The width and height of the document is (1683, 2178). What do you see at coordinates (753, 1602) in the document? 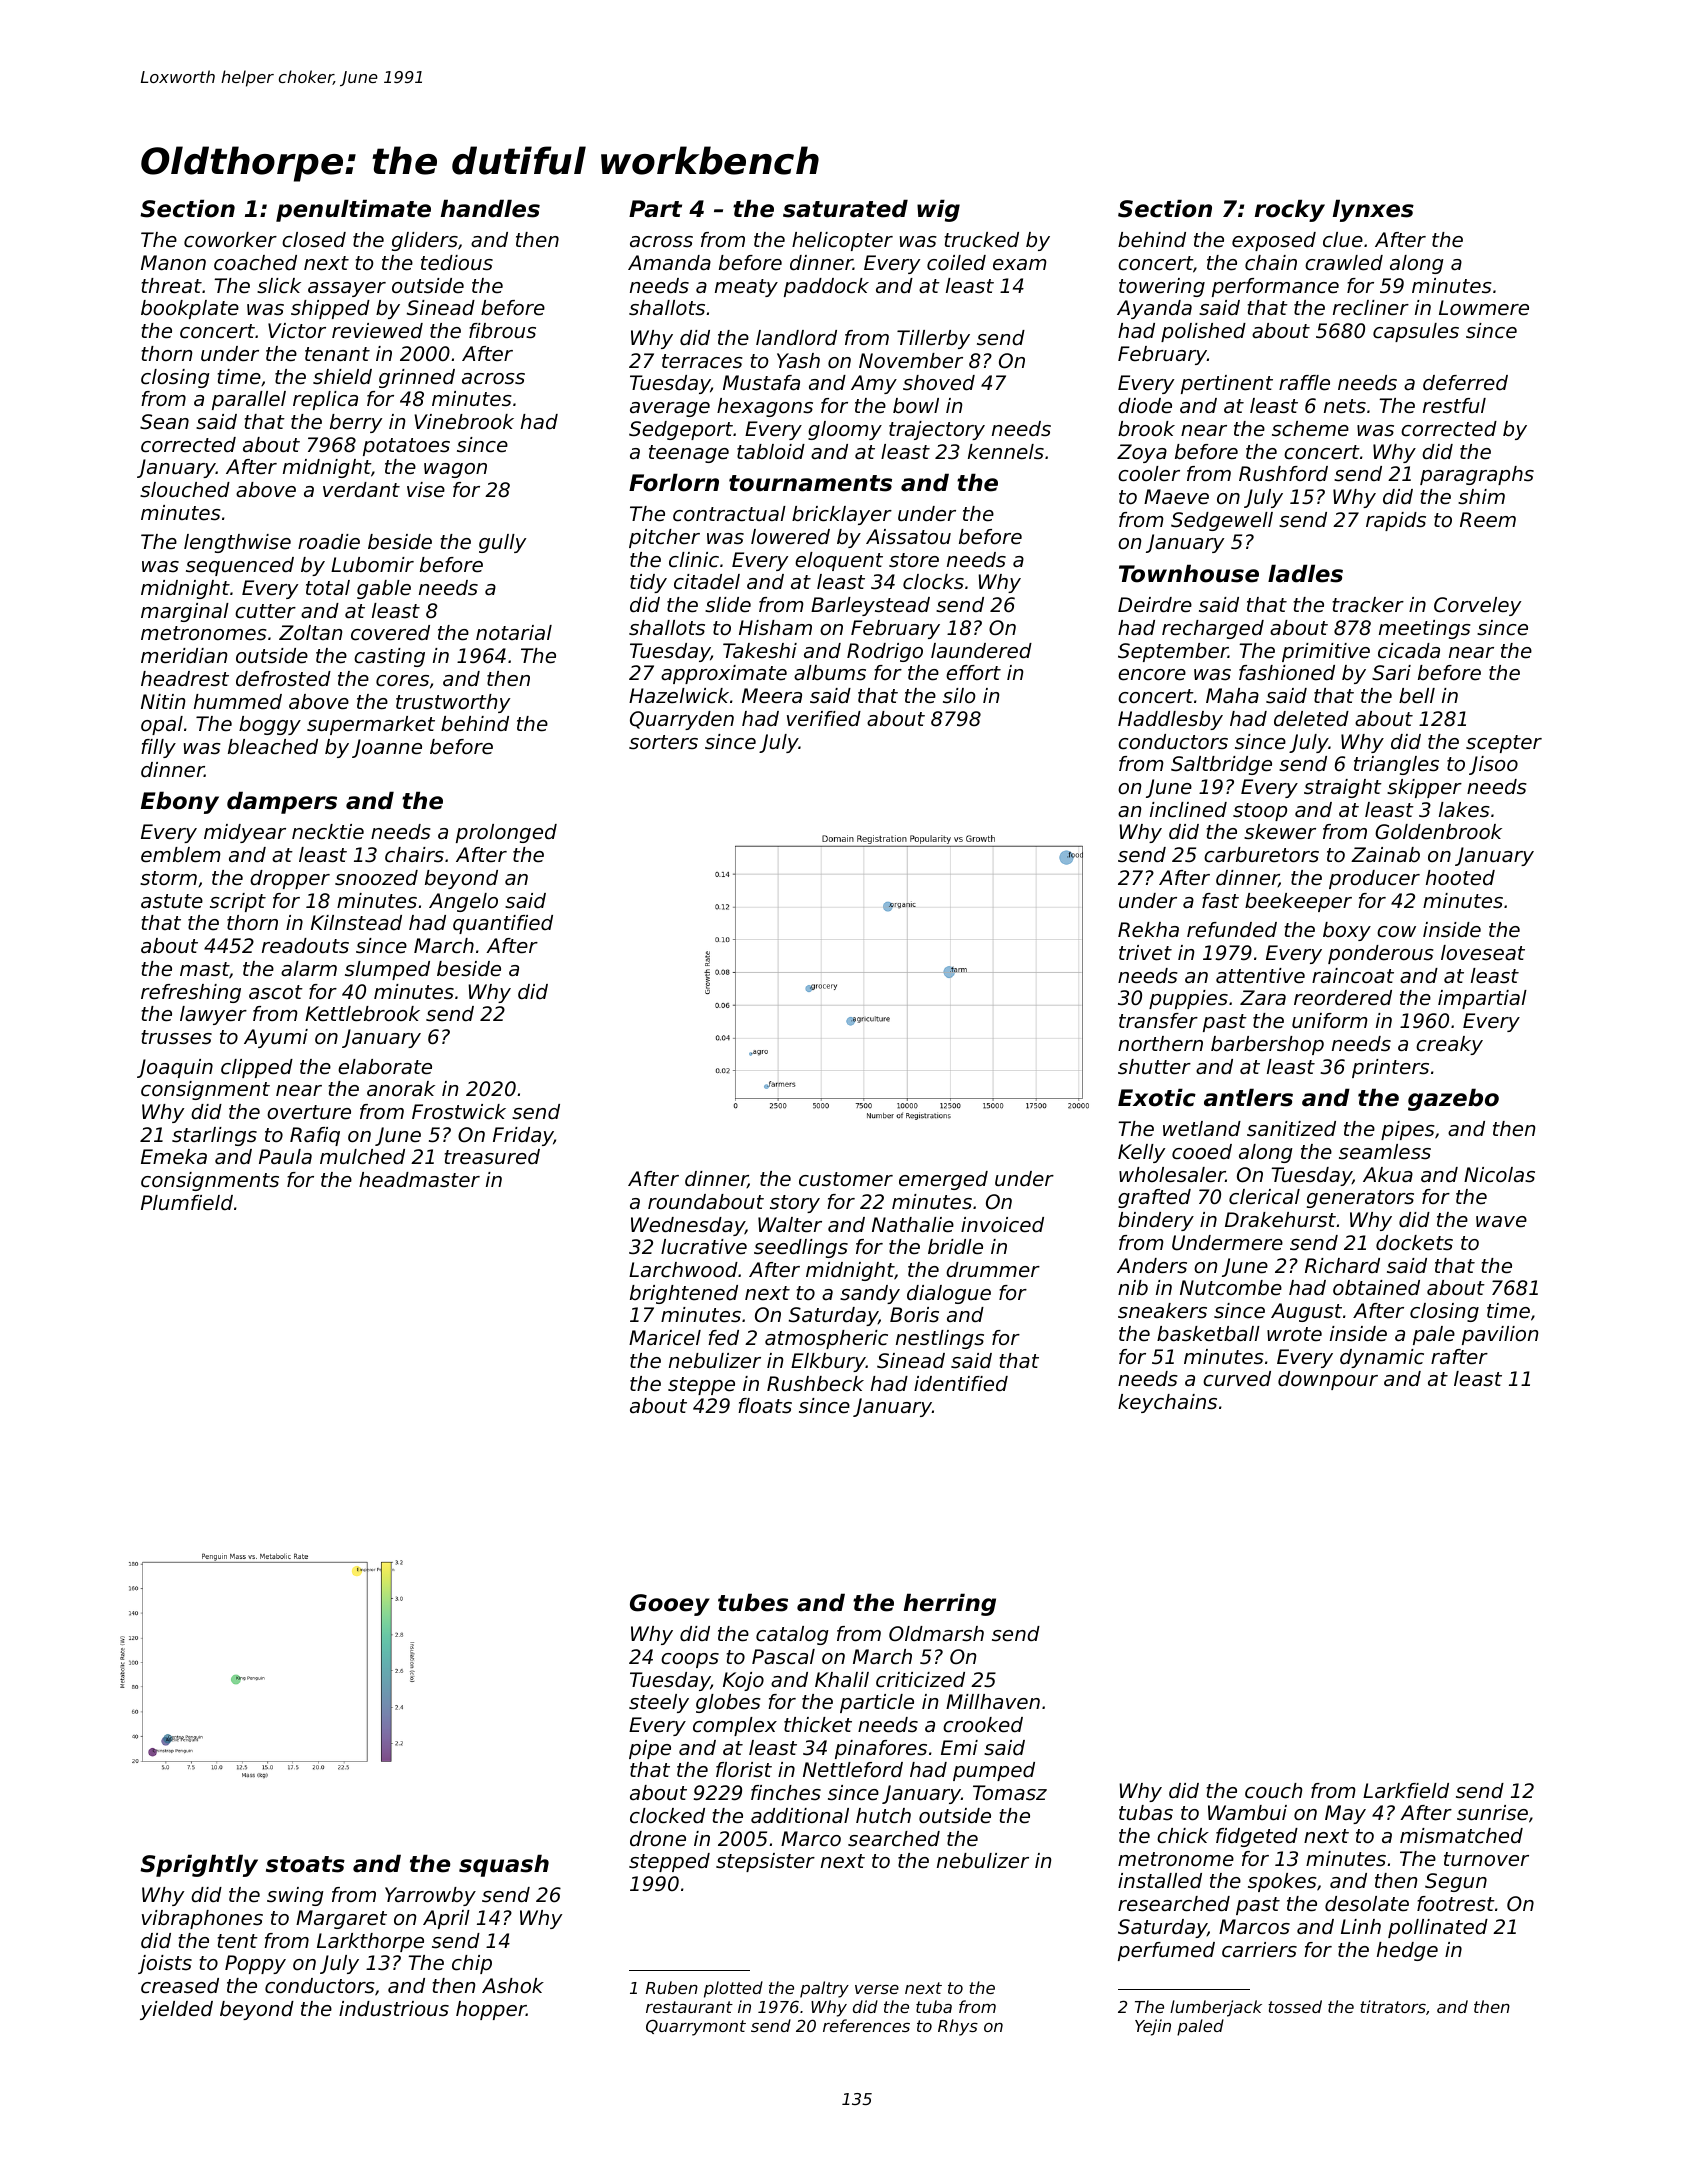
I see `tubes` at bounding box center [753, 1602].
